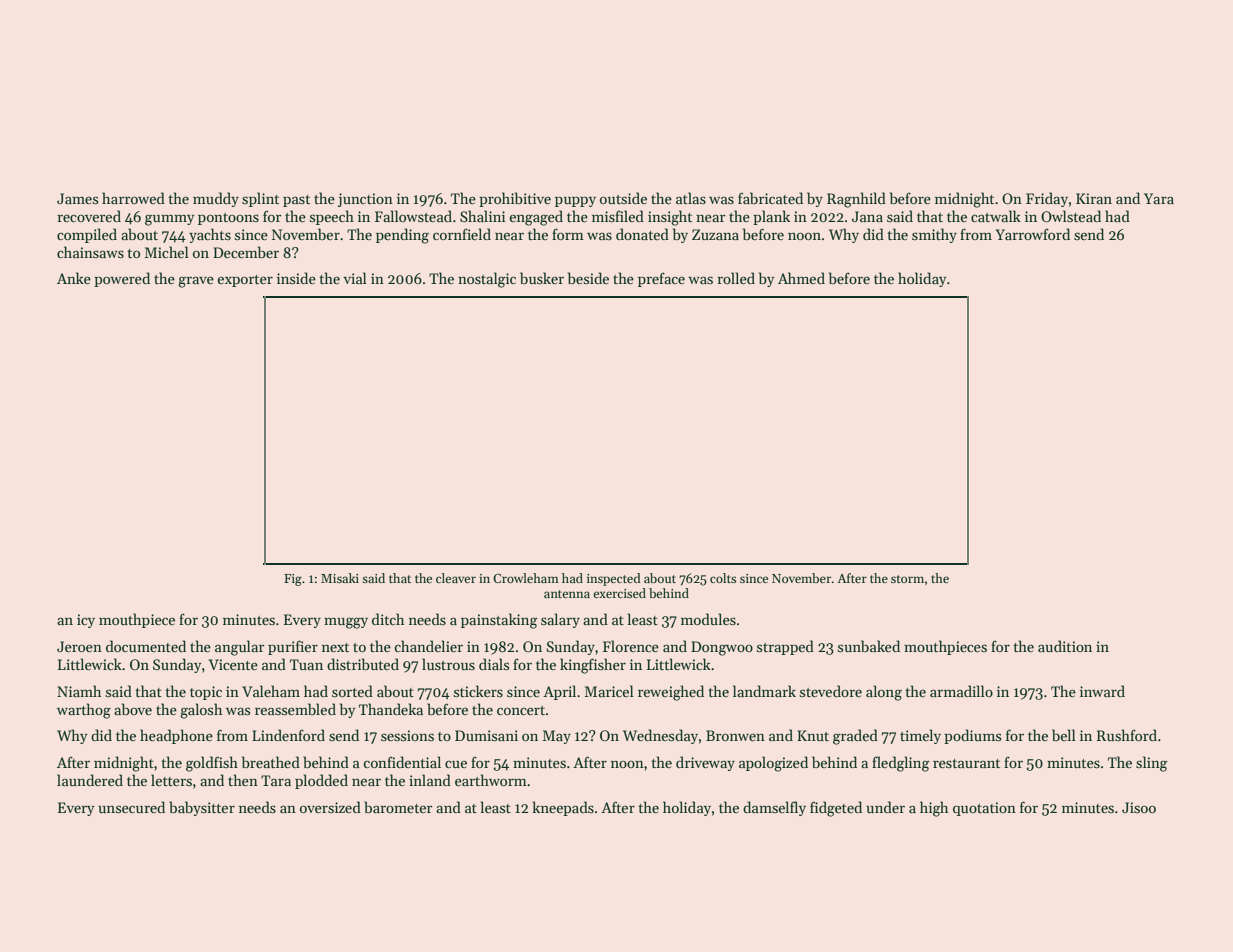 The image size is (1233, 952). What do you see at coordinates (293, 580) in the document?
I see `Fig` at bounding box center [293, 580].
